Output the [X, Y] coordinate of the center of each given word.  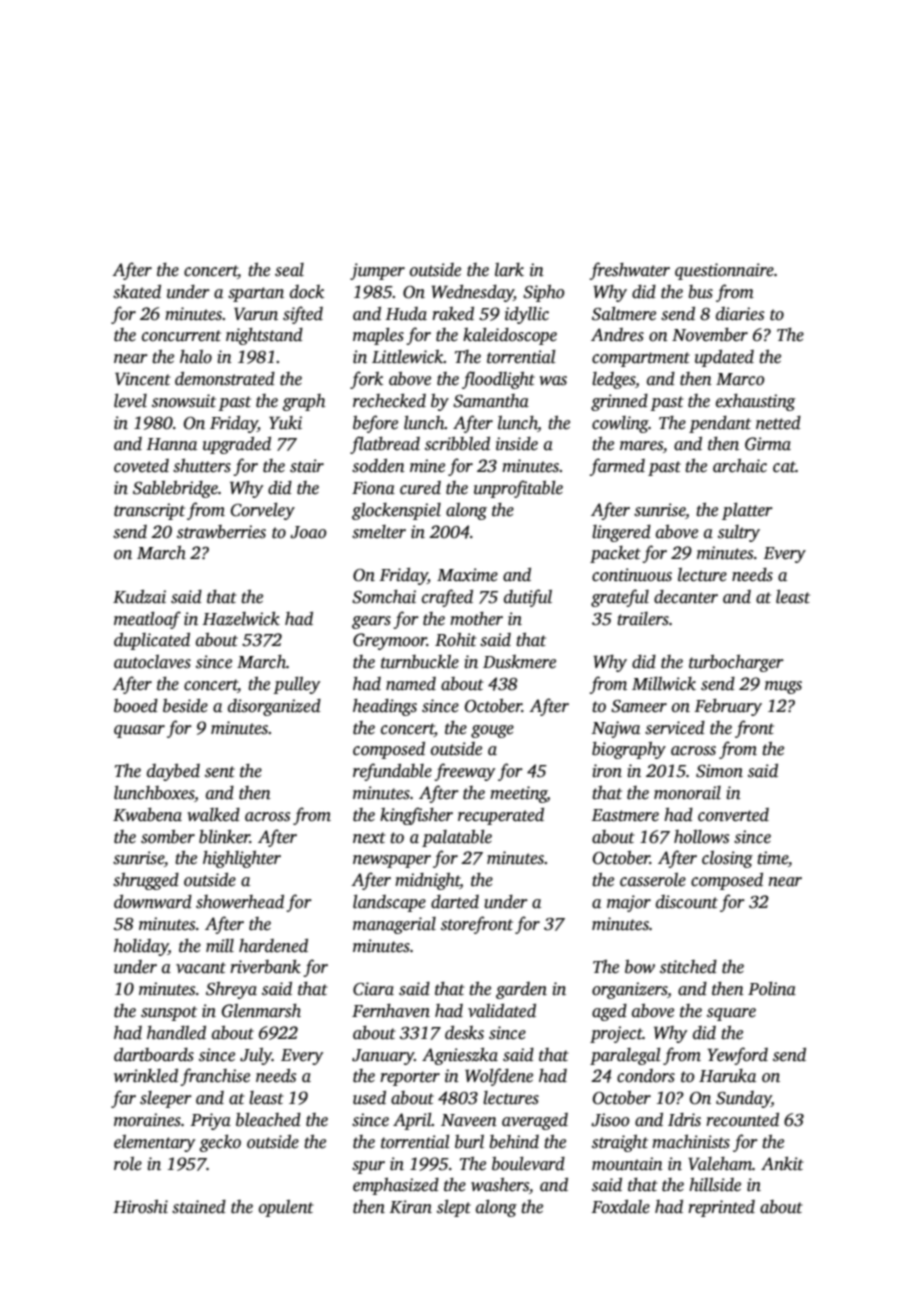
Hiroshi [140, 1207]
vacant [201, 968]
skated [137, 292]
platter [747, 511]
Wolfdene [499, 1077]
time [772, 858]
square [731, 1014]
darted [455, 902]
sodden [378, 466]
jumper [377, 271]
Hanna [171, 444]
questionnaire [724, 271]
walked [213, 815]
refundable [392, 772]
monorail [687, 793]
